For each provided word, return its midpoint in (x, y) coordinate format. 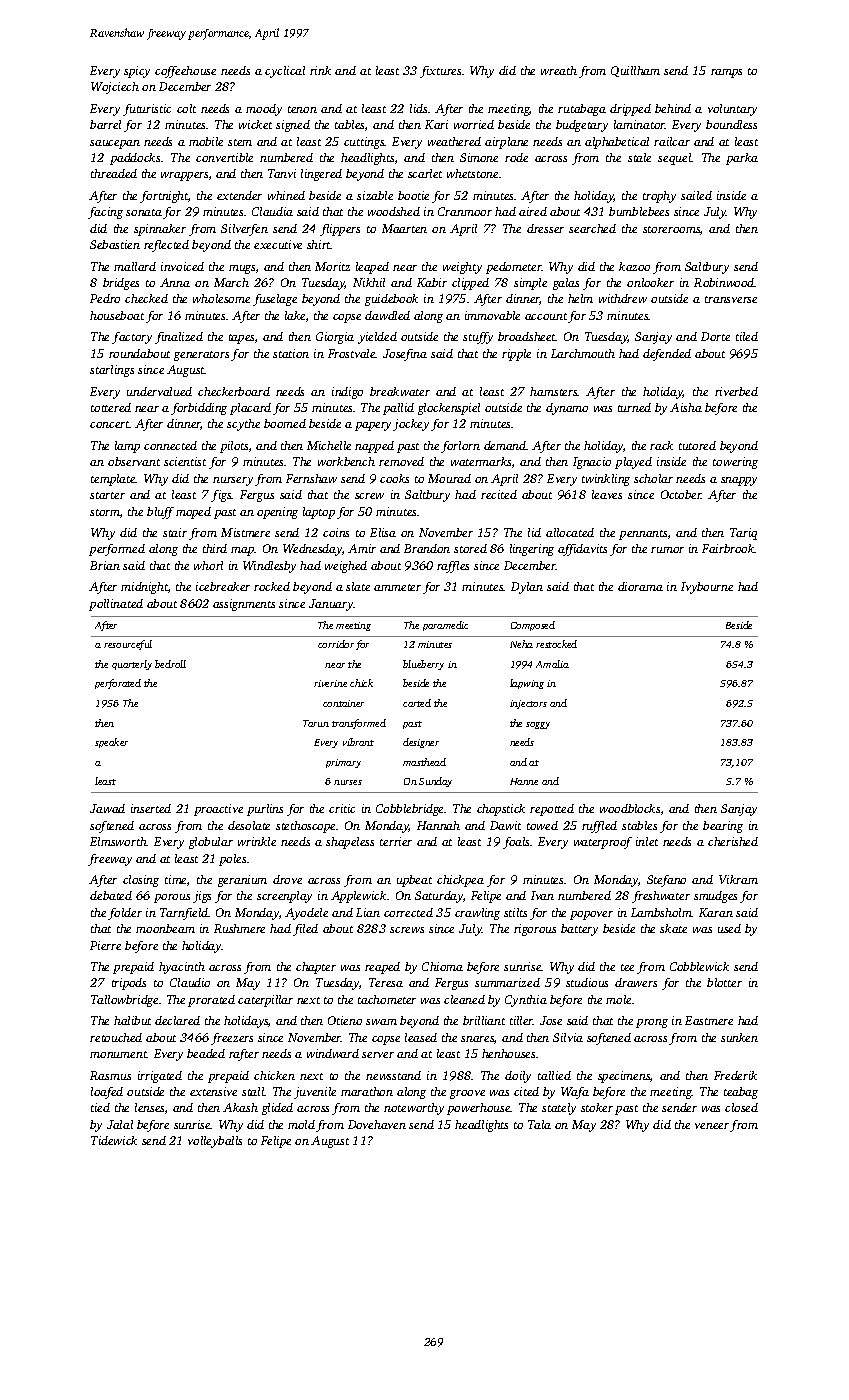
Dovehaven (377, 1124)
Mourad (449, 478)
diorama (640, 586)
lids (418, 108)
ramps (726, 73)
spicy (137, 72)
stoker (597, 1107)
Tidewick (114, 1140)
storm (105, 512)
